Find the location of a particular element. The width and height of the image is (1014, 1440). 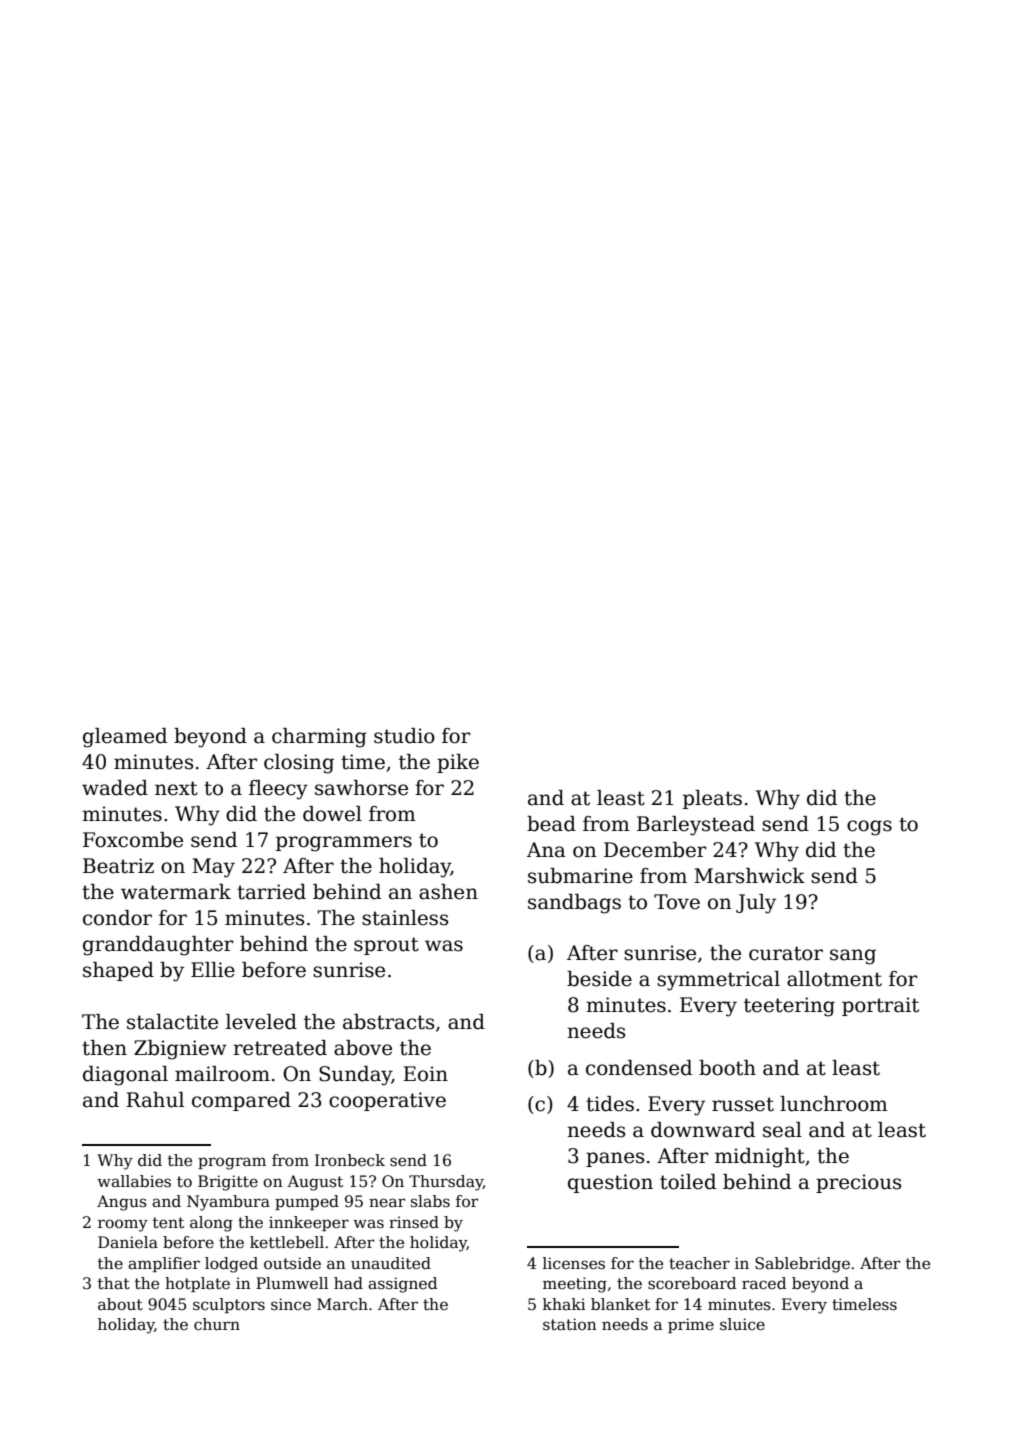

rinsed is located at coordinates (414, 1222).
